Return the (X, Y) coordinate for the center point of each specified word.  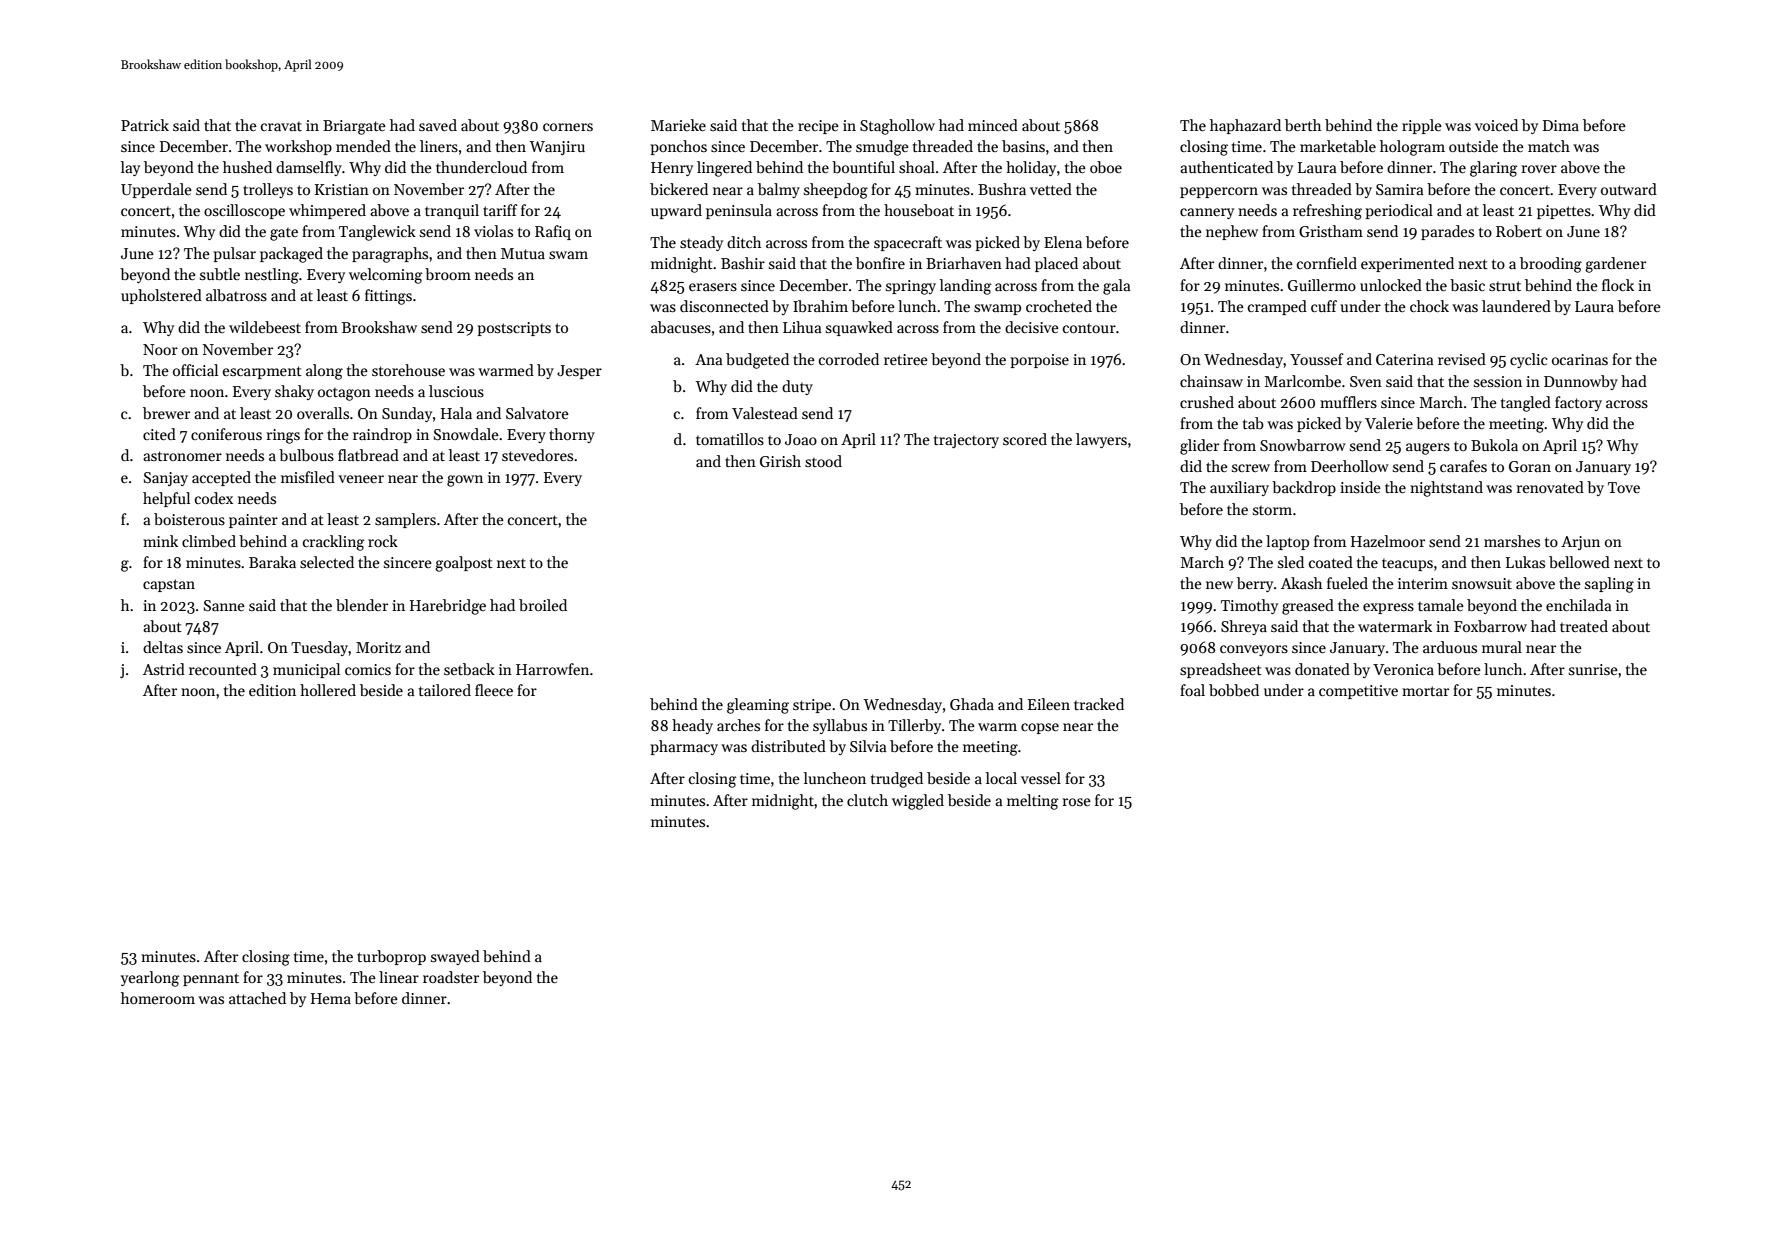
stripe (812, 706)
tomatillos (730, 439)
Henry (672, 169)
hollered (328, 690)
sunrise (1593, 669)
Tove (1624, 487)
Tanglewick (377, 233)
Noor (160, 349)
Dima (1561, 125)
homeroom (158, 998)
